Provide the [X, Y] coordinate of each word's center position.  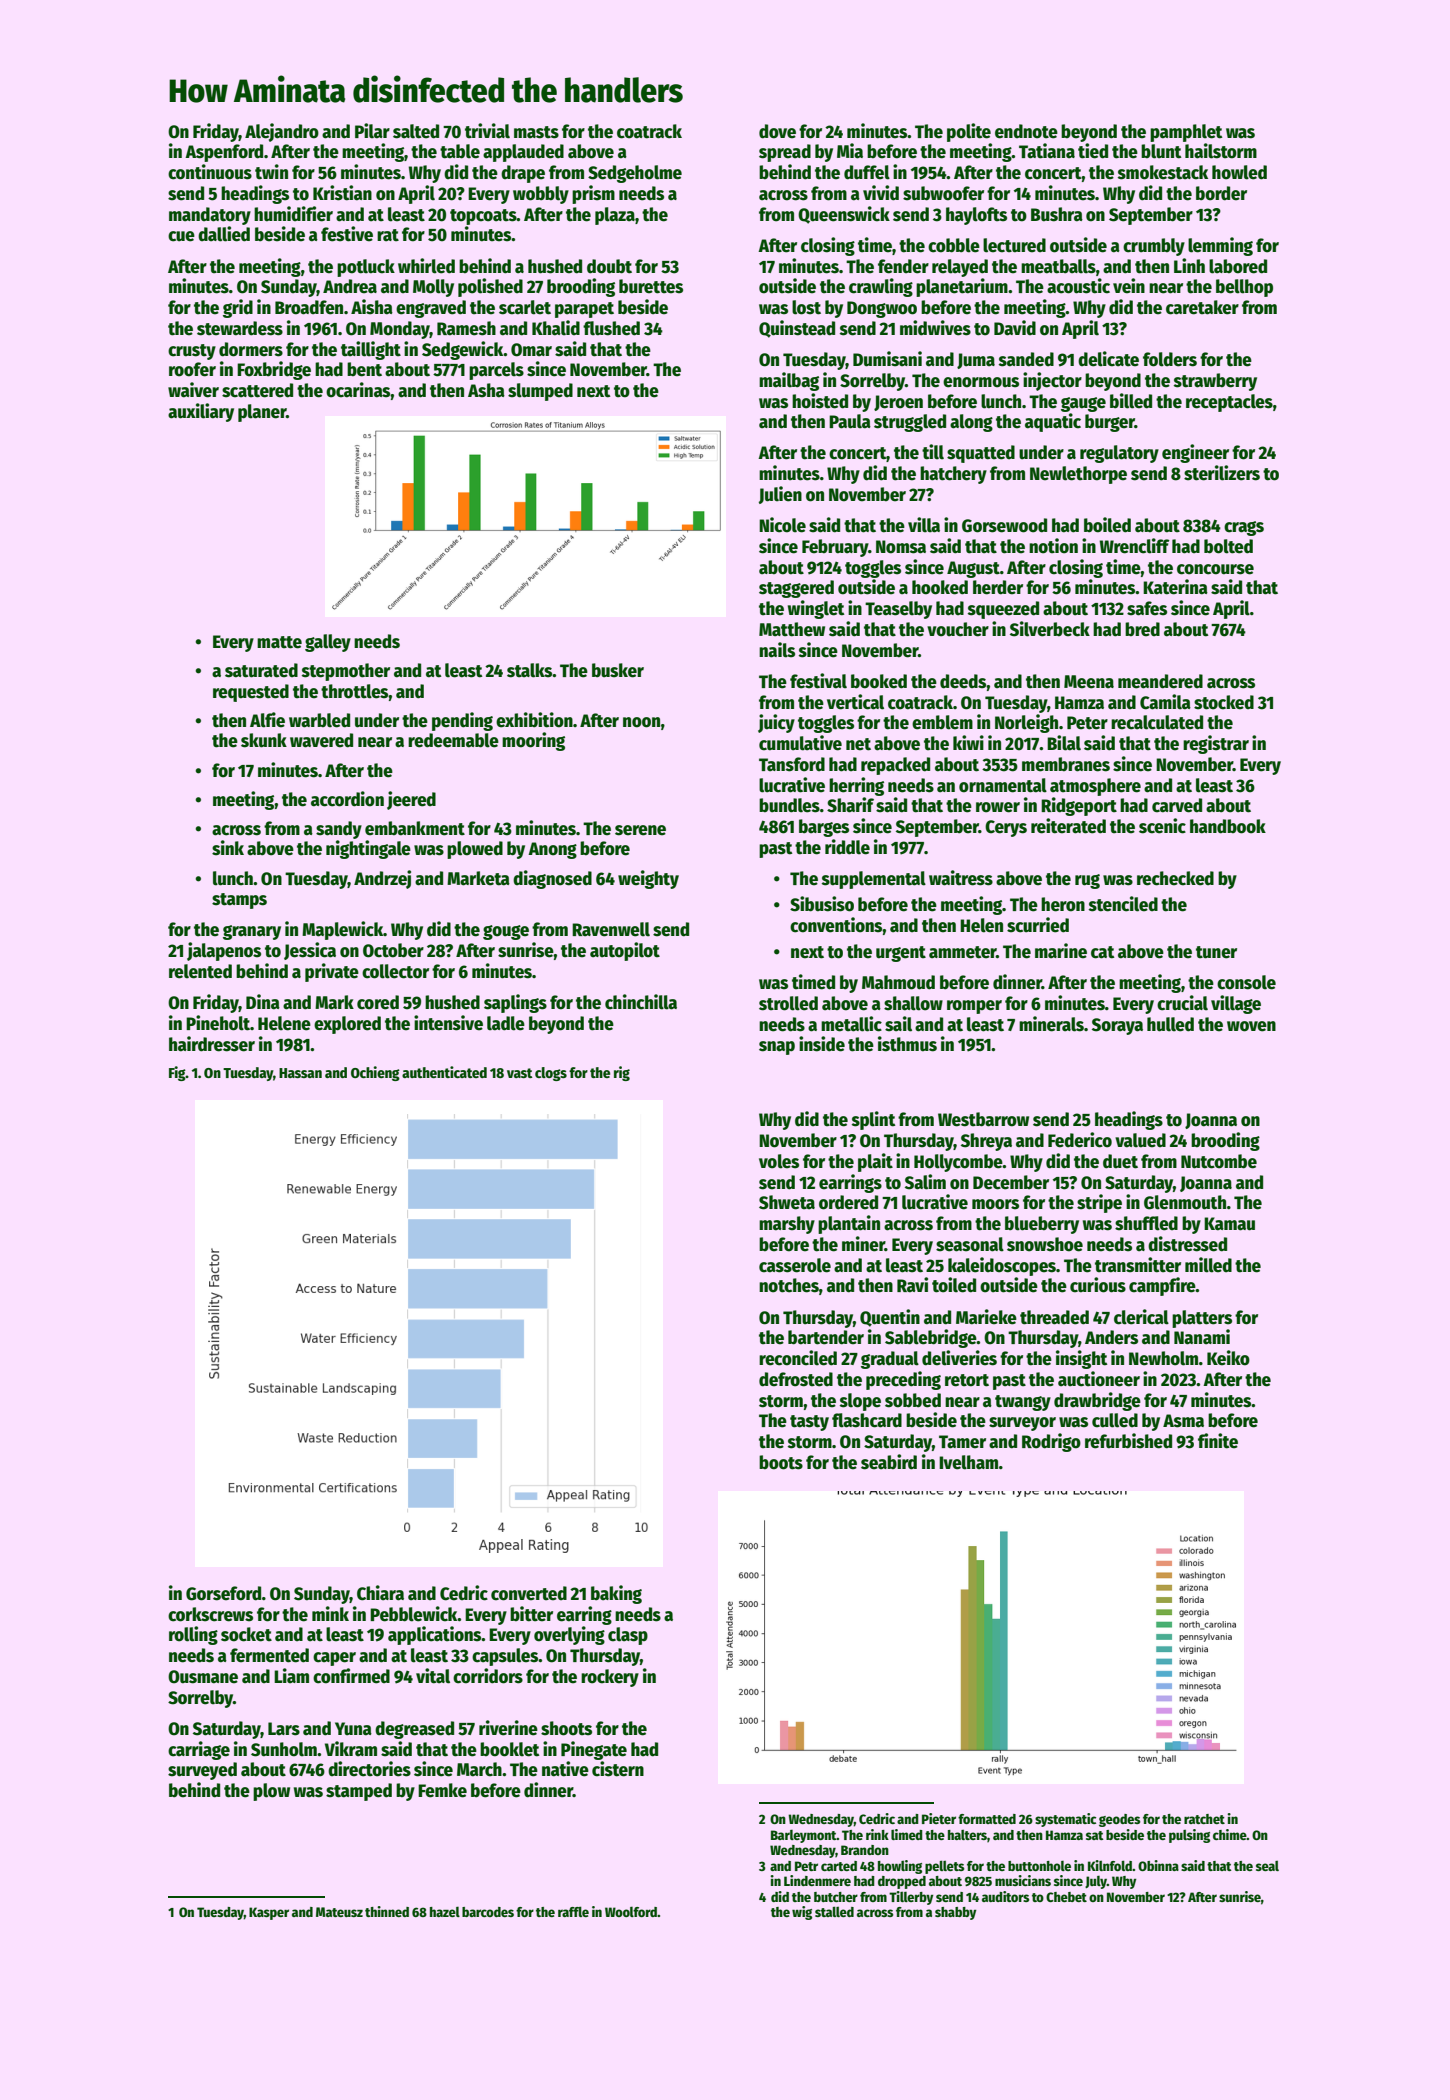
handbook [1228, 826]
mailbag [789, 381]
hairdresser [212, 1044]
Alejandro [282, 132]
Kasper [269, 1913]
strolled [788, 1003]
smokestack [1163, 172]
